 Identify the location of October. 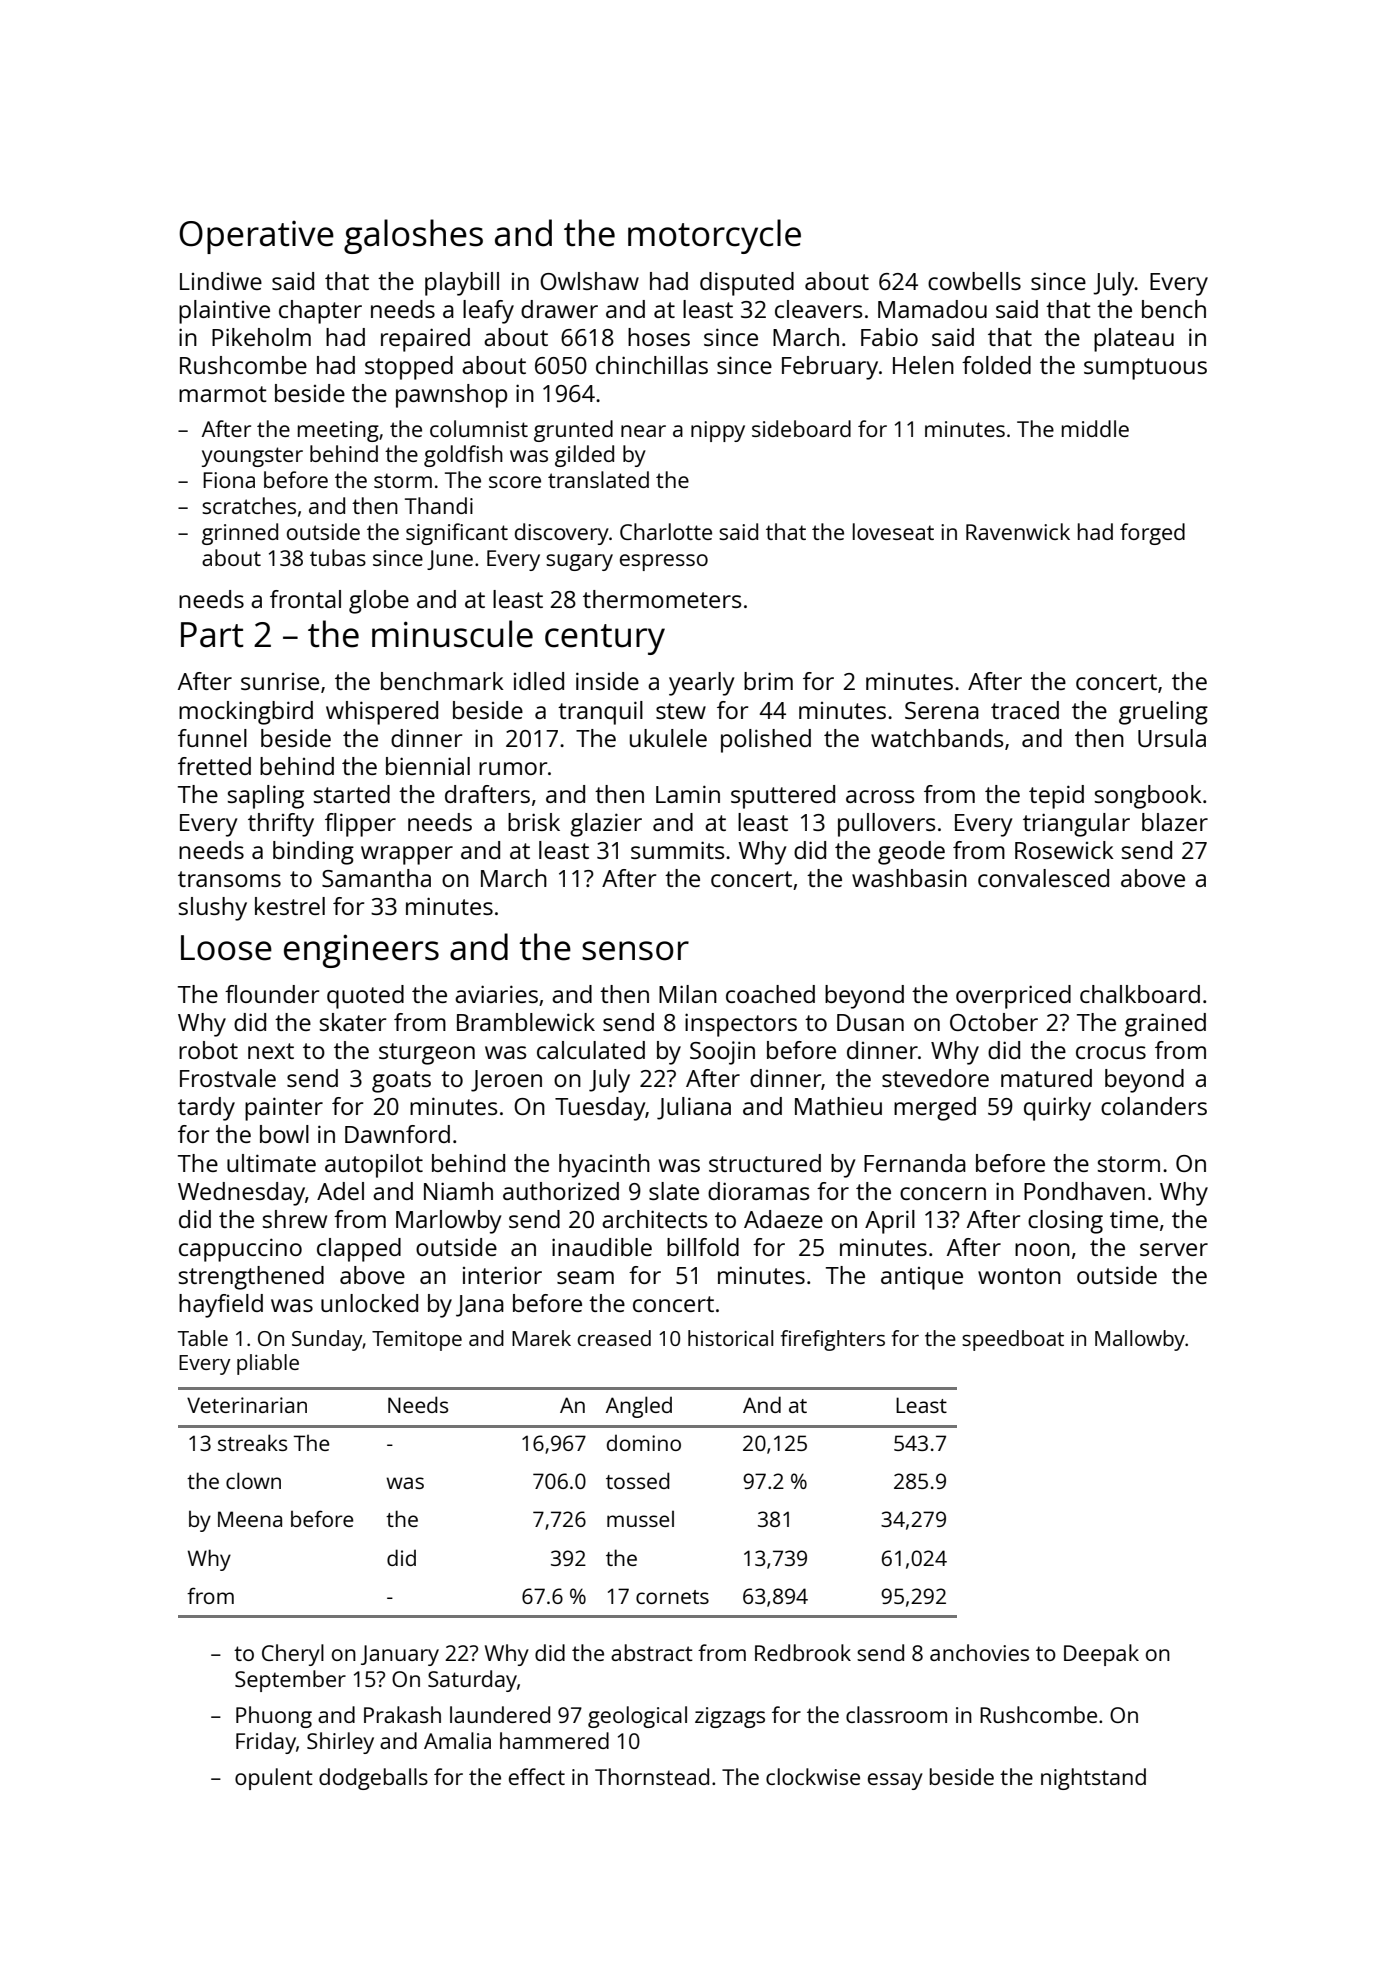
(994, 1022).
